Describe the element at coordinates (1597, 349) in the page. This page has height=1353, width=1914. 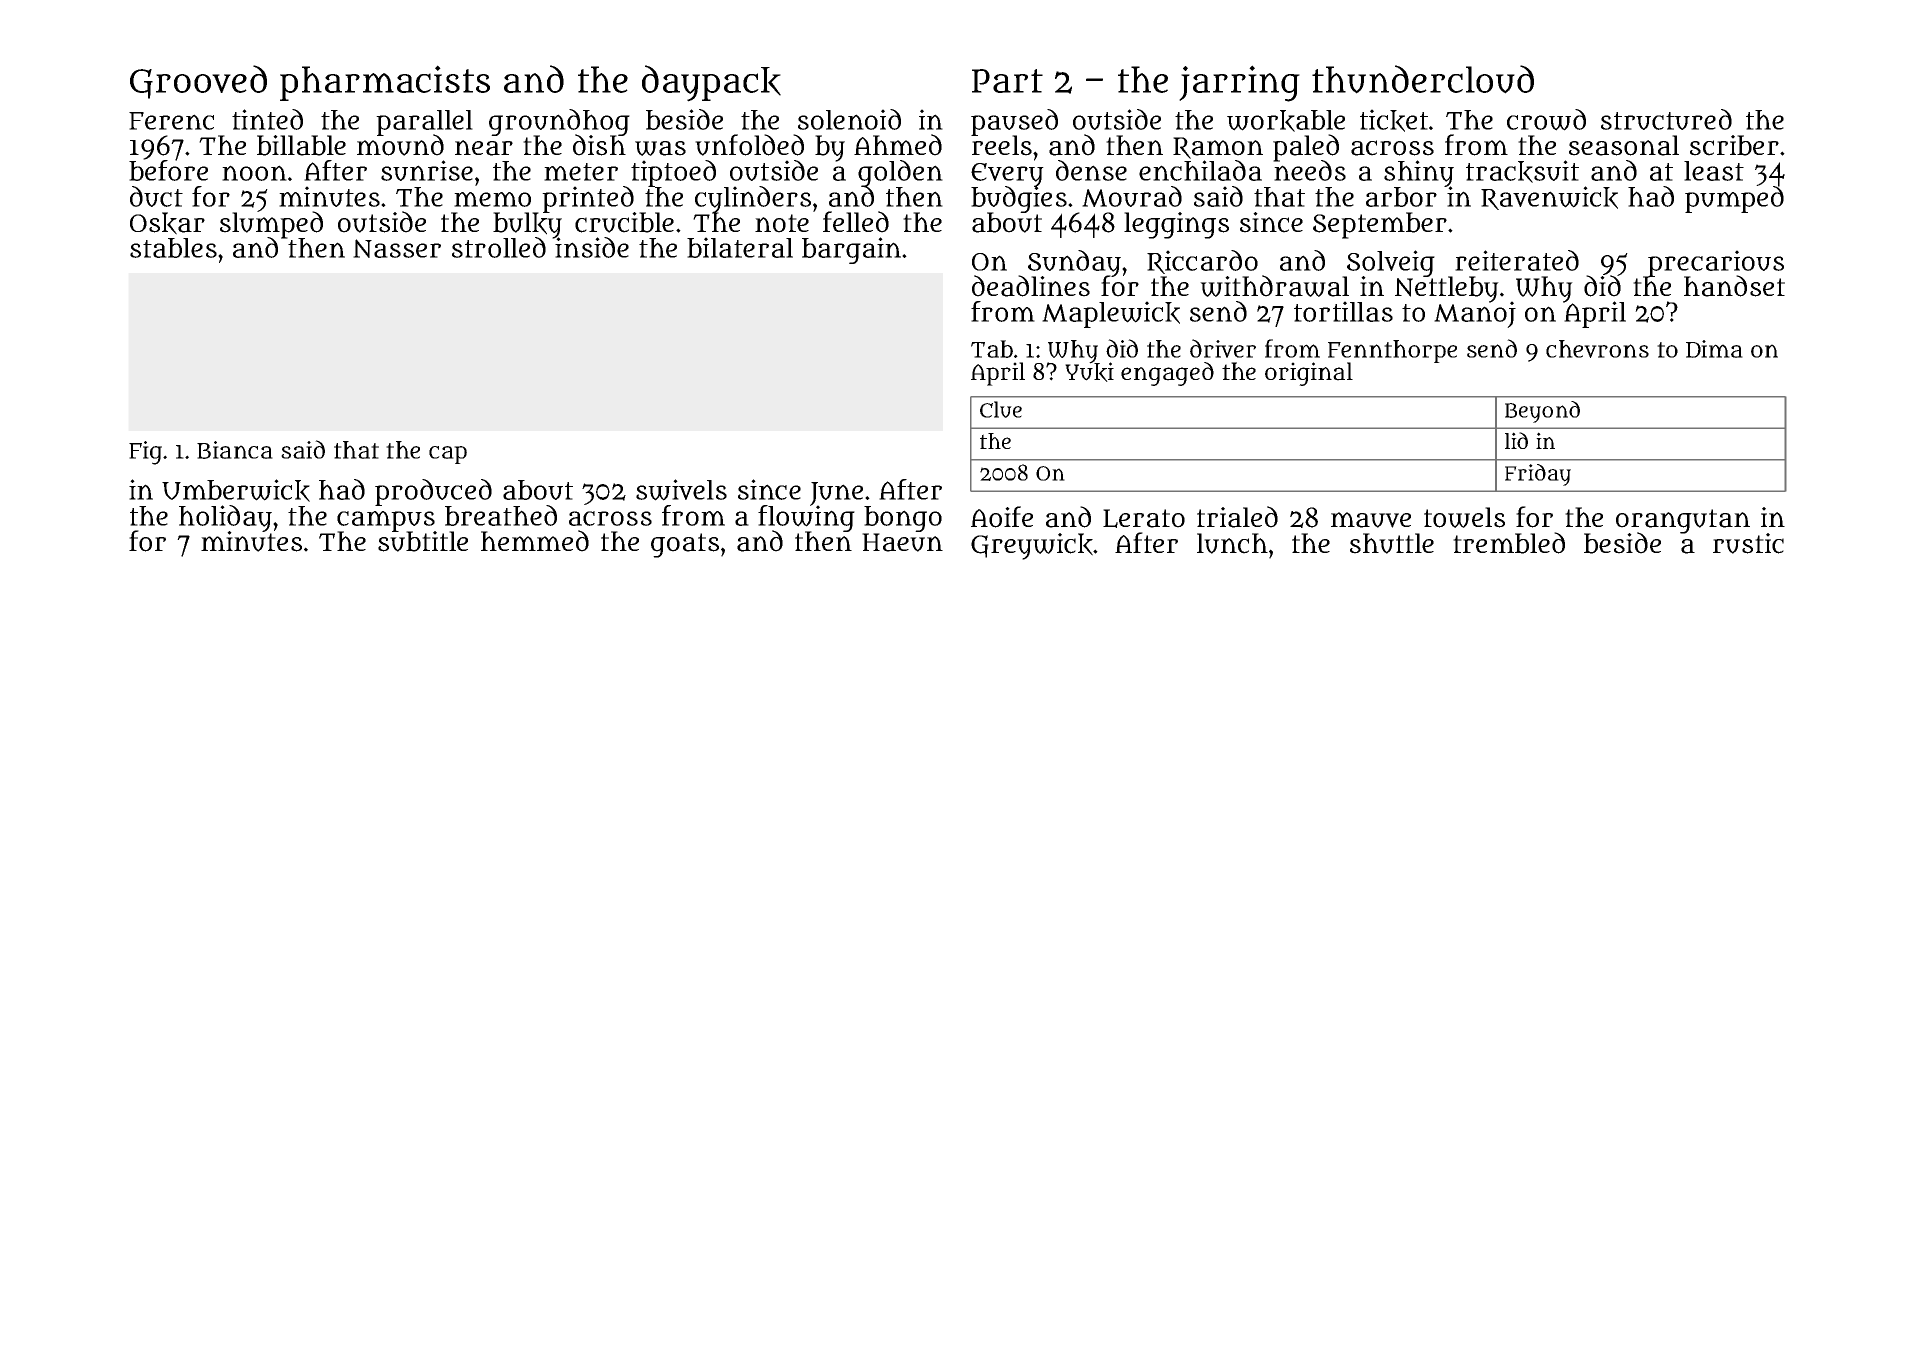
I see `chevrons` at that location.
